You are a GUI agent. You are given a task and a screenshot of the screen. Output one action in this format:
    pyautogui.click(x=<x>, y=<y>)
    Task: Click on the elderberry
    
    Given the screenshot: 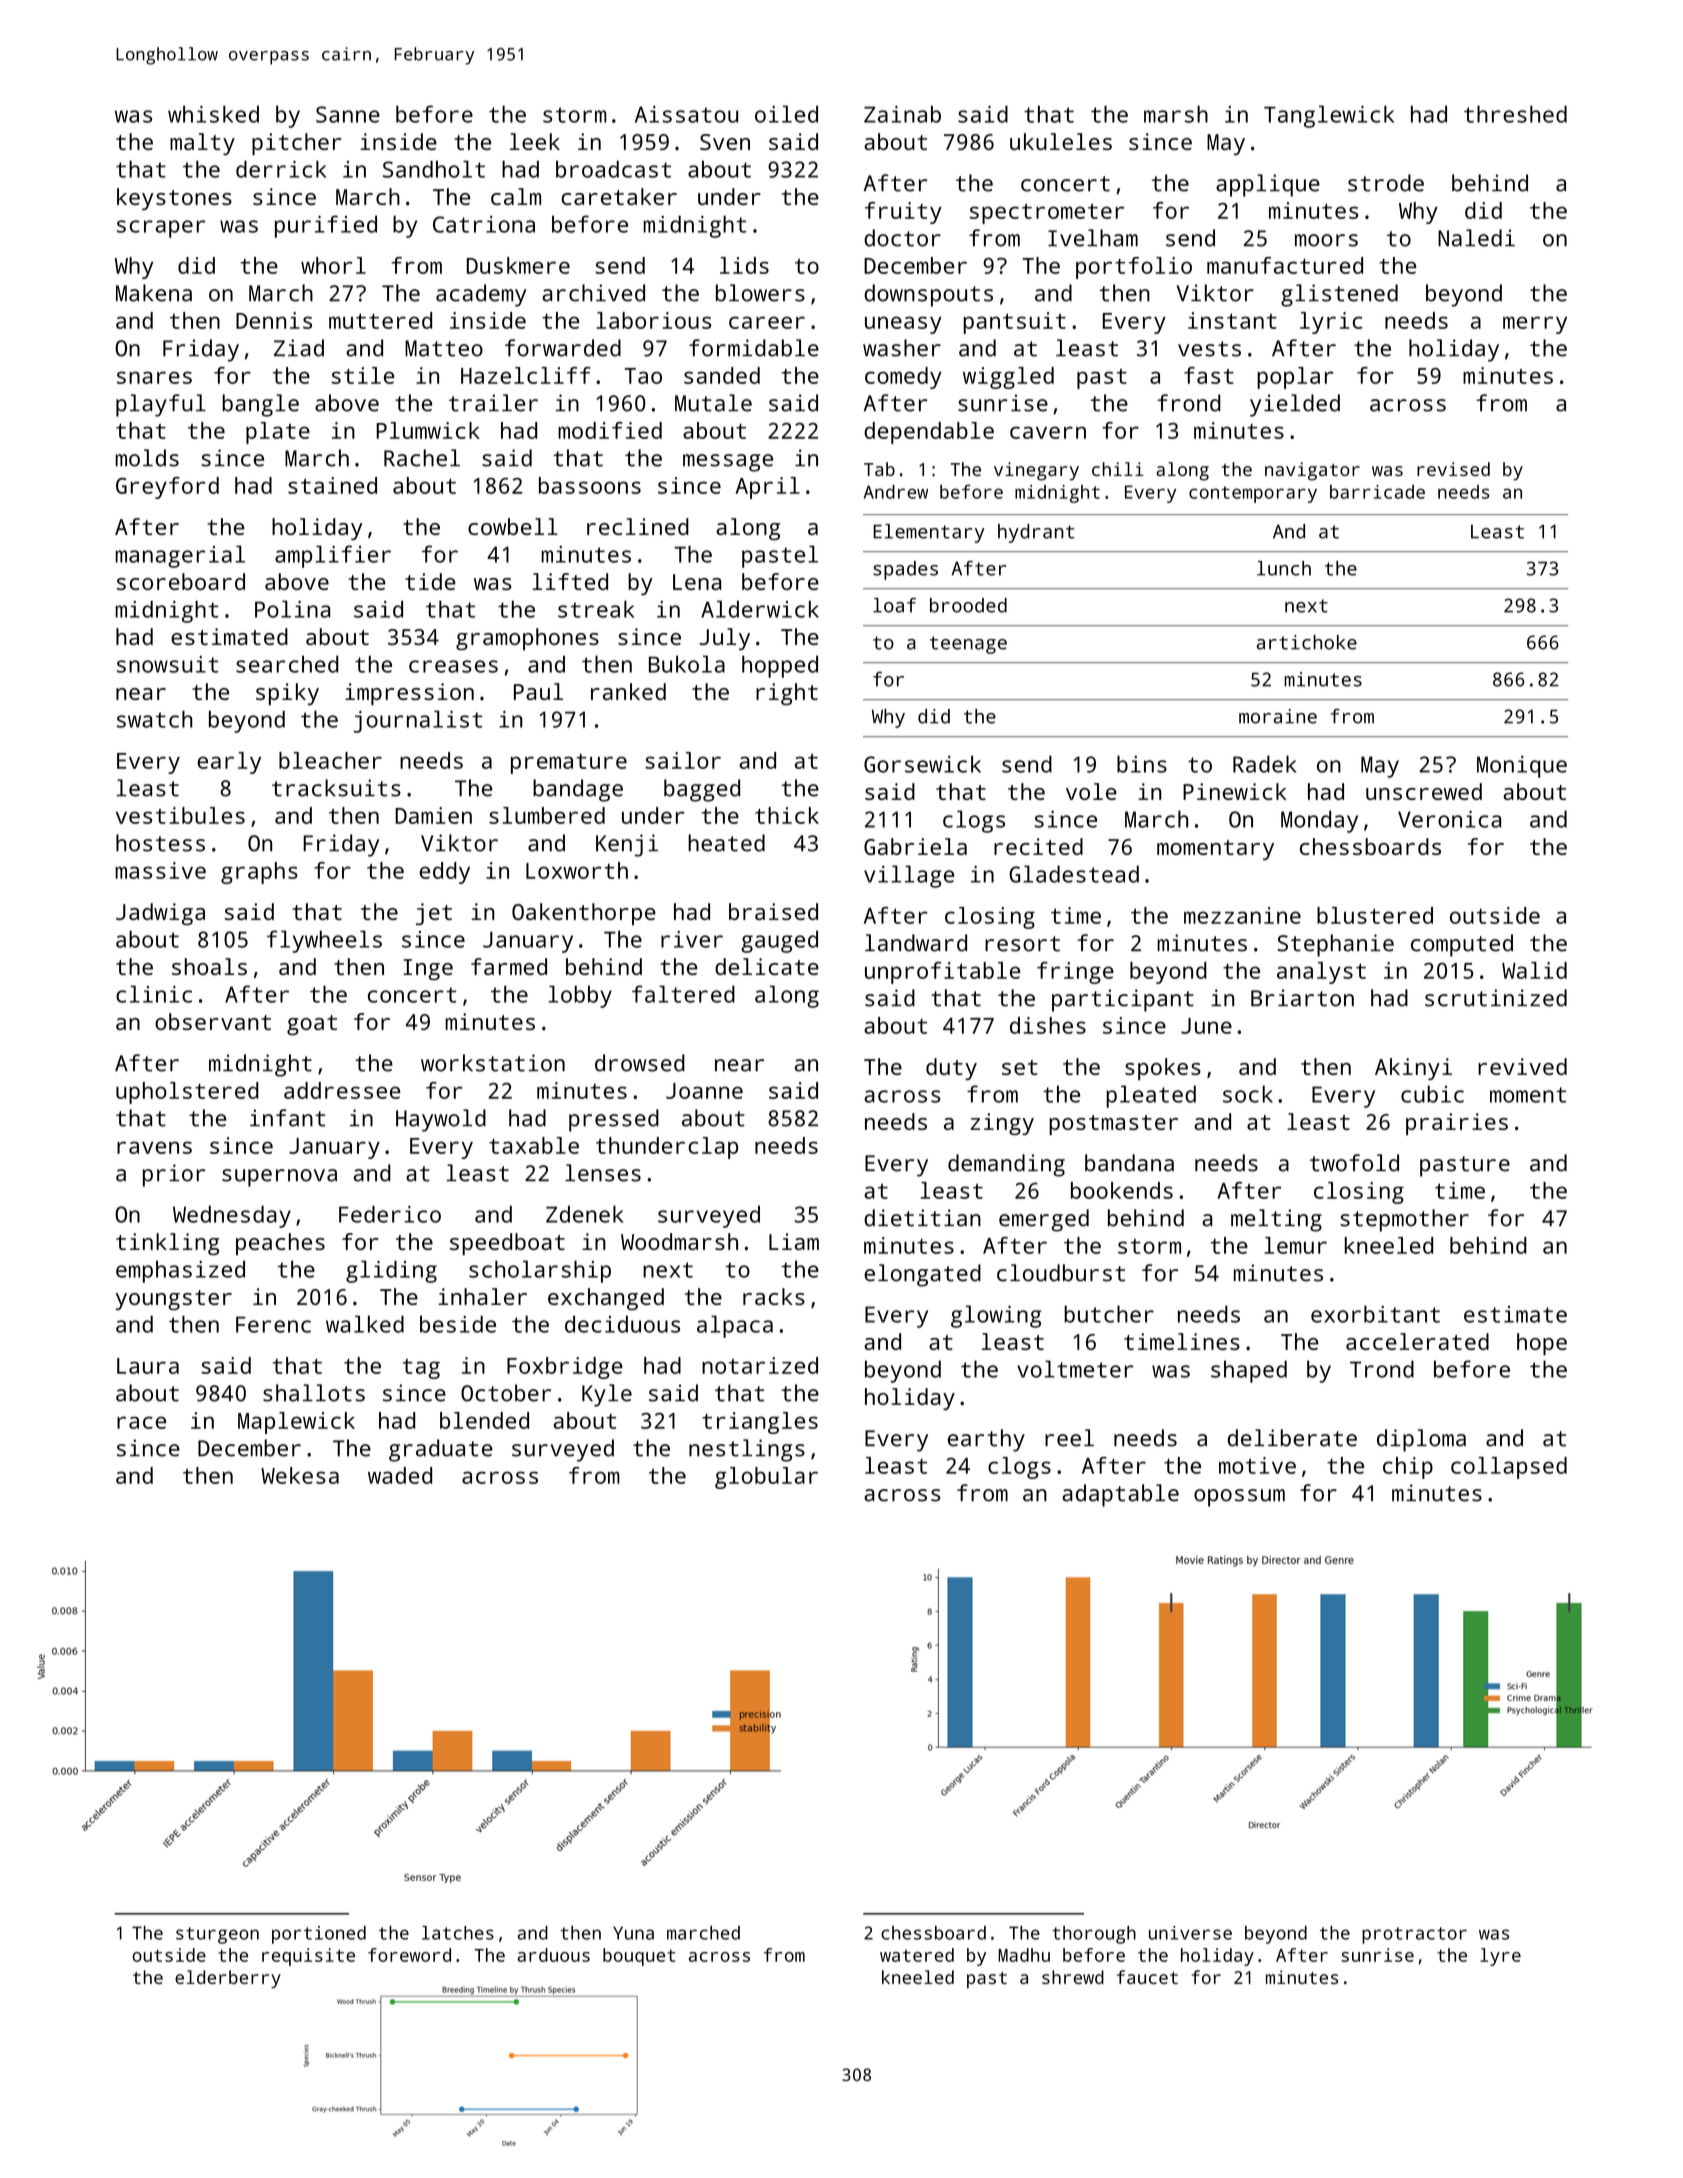 What is the action you would take?
    pyautogui.click(x=228, y=1979)
